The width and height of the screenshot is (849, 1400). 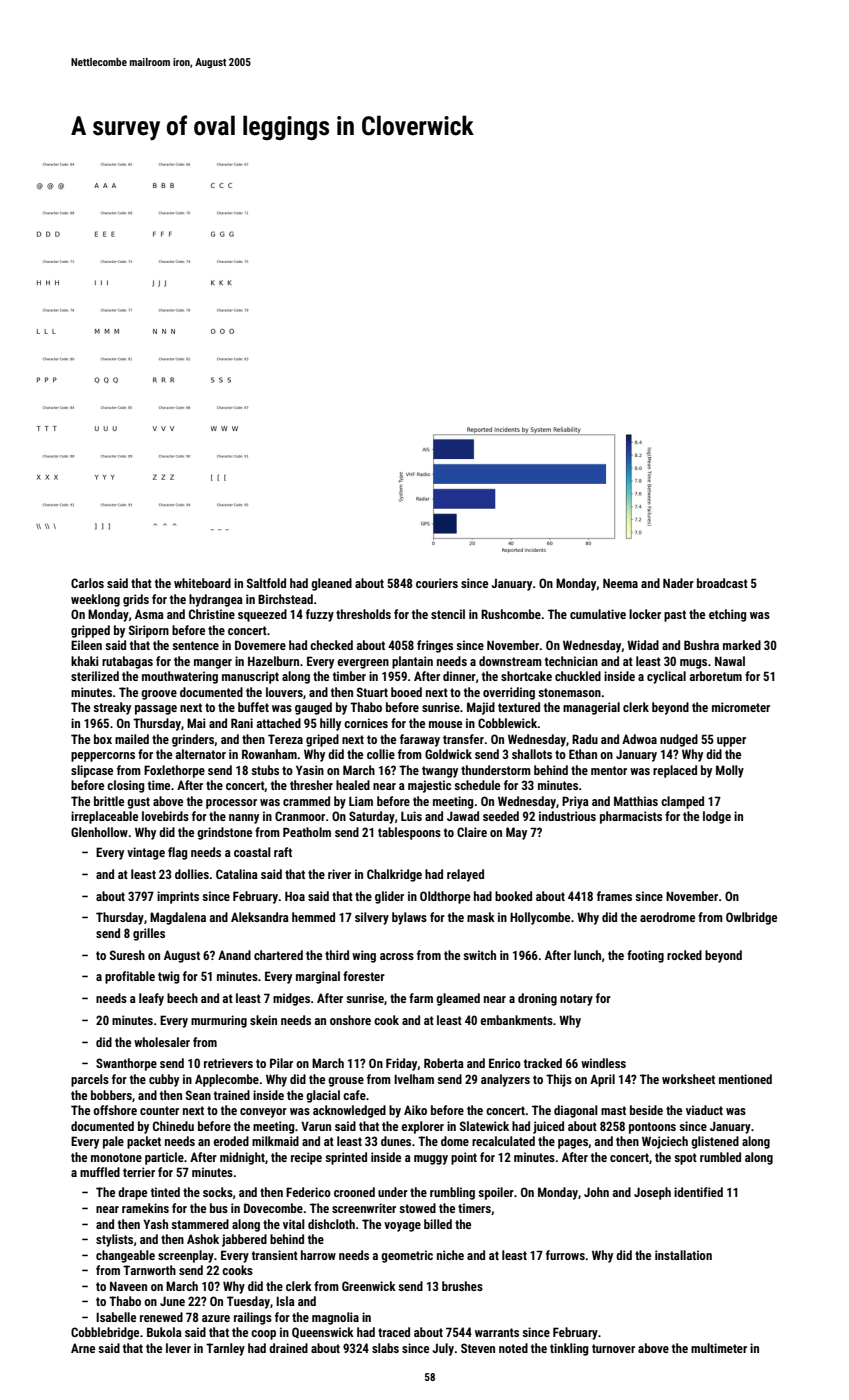 What do you see at coordinates (620, 583) in the screenshot?
I see `Neema` at bounding box center [620, 583].
